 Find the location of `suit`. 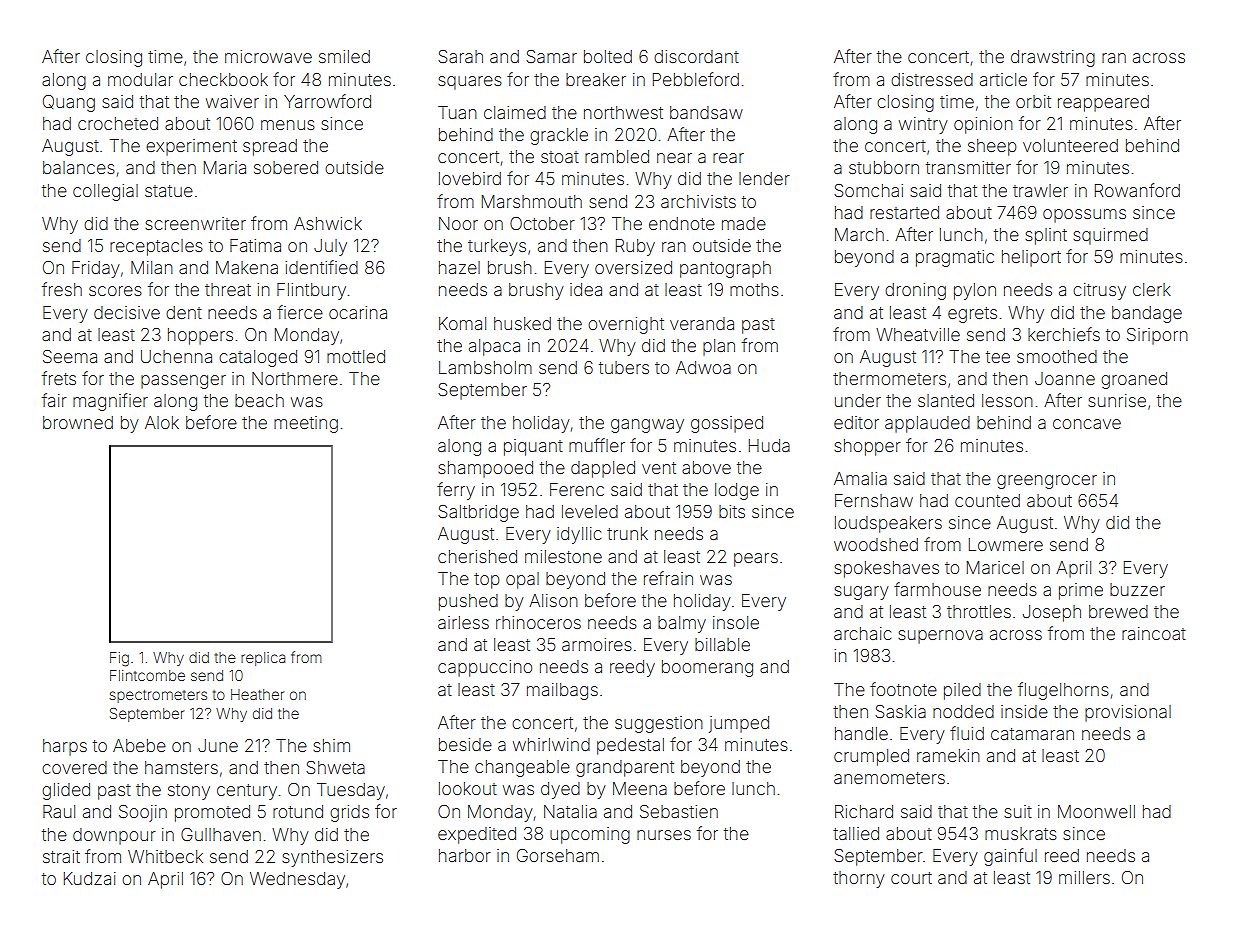

suit is located at coordinates (1018, 811).
